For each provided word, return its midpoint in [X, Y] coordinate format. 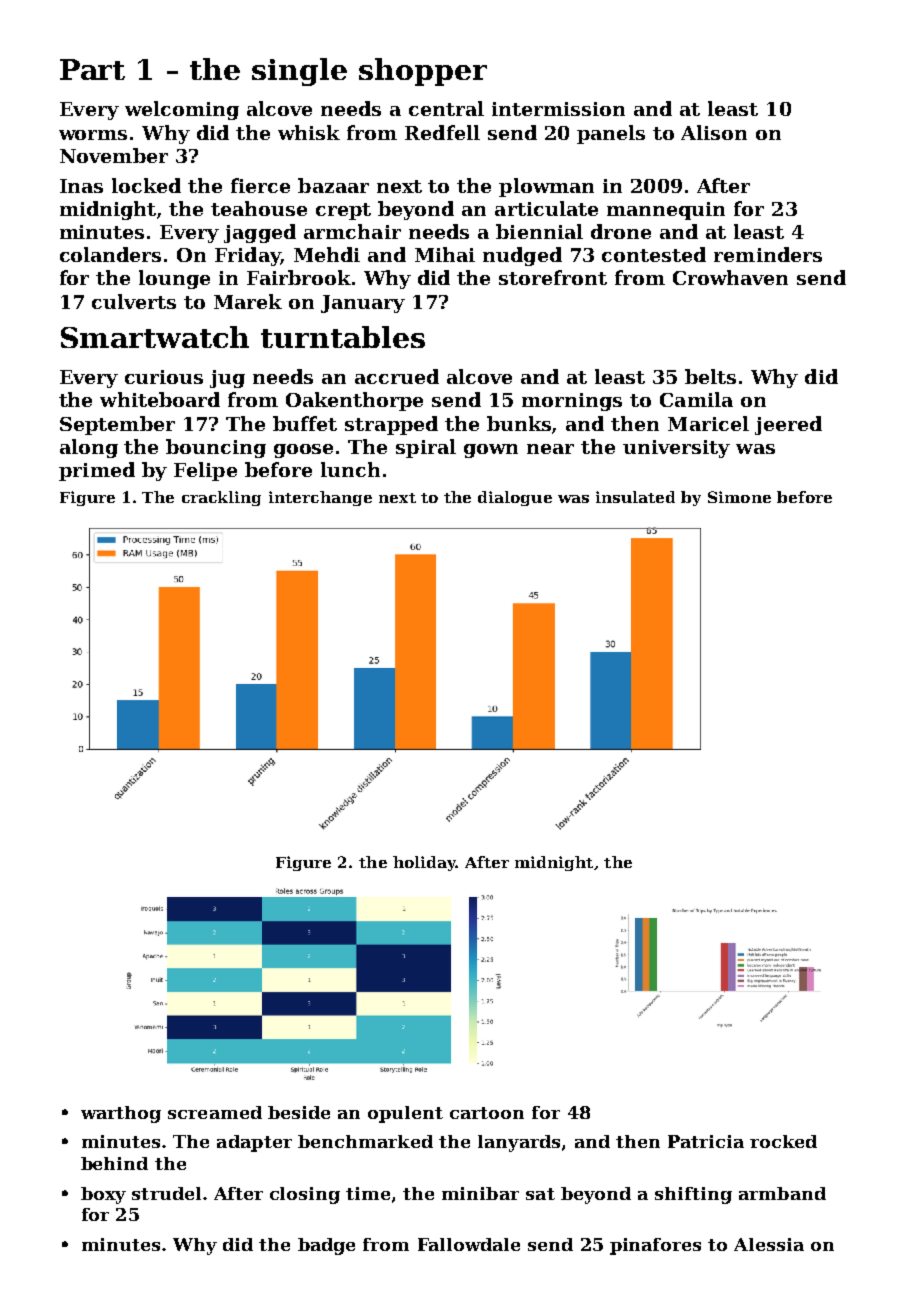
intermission [558, 109]
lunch [350, 469]
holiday [424, 863]
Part [92, 69]
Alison [714, 132]
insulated [635, 497]
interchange [320, 498]
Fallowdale [469, 1244]
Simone [739, 497]
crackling [221, 498]
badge [326, 1246]
